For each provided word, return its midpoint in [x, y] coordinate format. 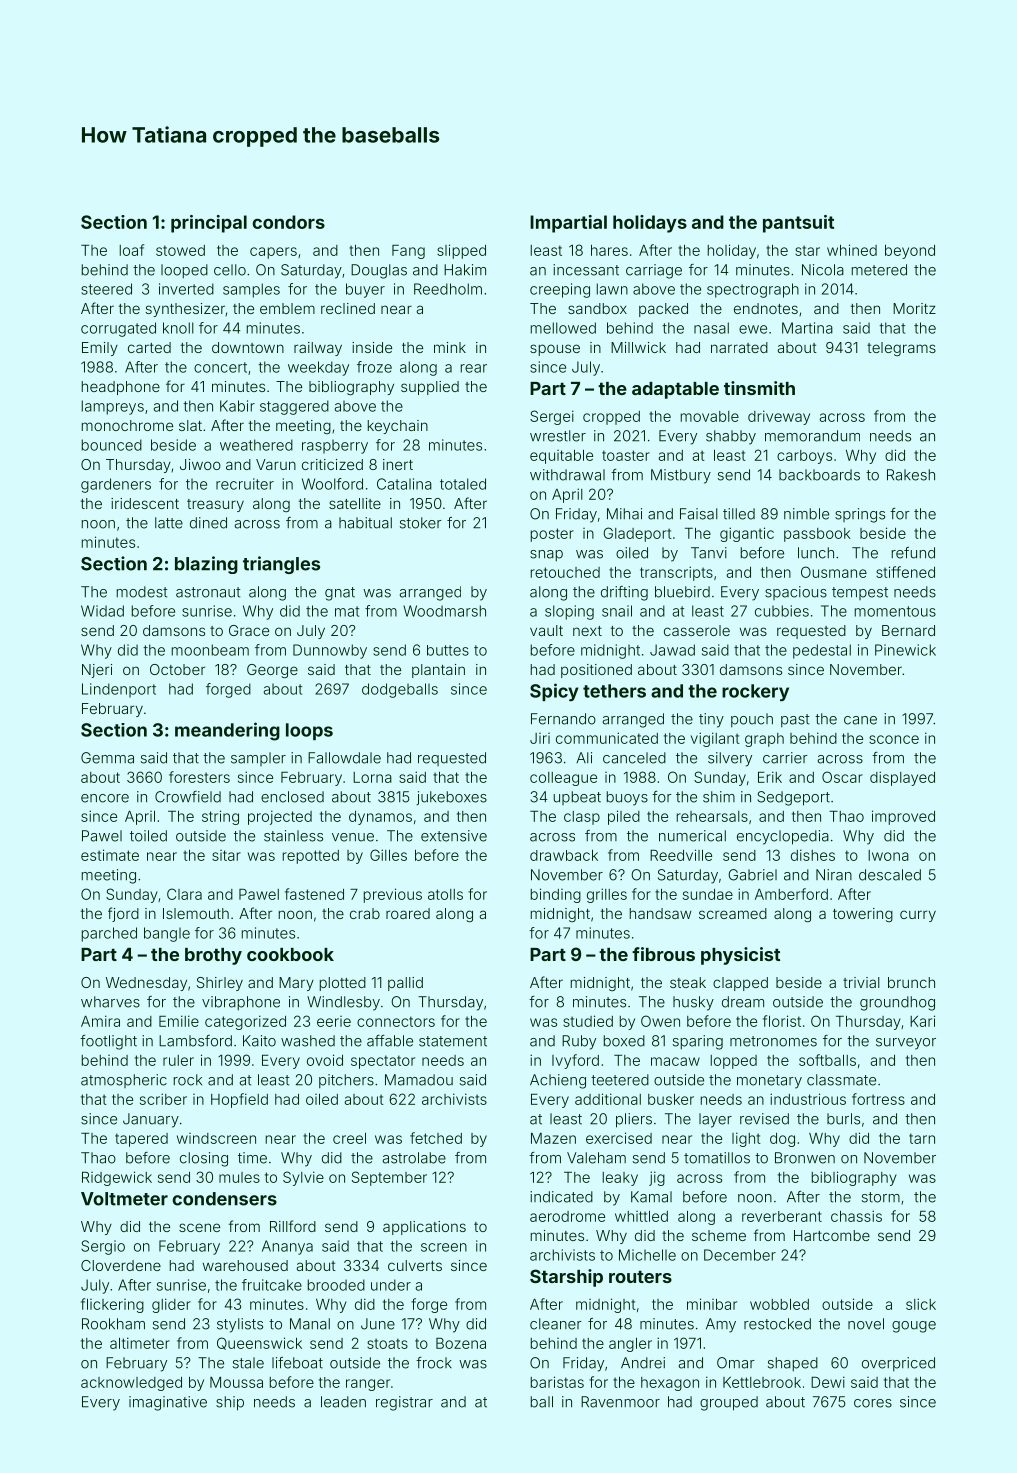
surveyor [906, 1044]
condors [288, 222]
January [151, 1120]
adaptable [675, 390]
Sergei [552, 417]
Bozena [461, 1343]
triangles [281, 565]
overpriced [898, 1364]
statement [453, 1041]
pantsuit [798, 224]
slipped [461, 251]
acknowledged [131, 1384]
